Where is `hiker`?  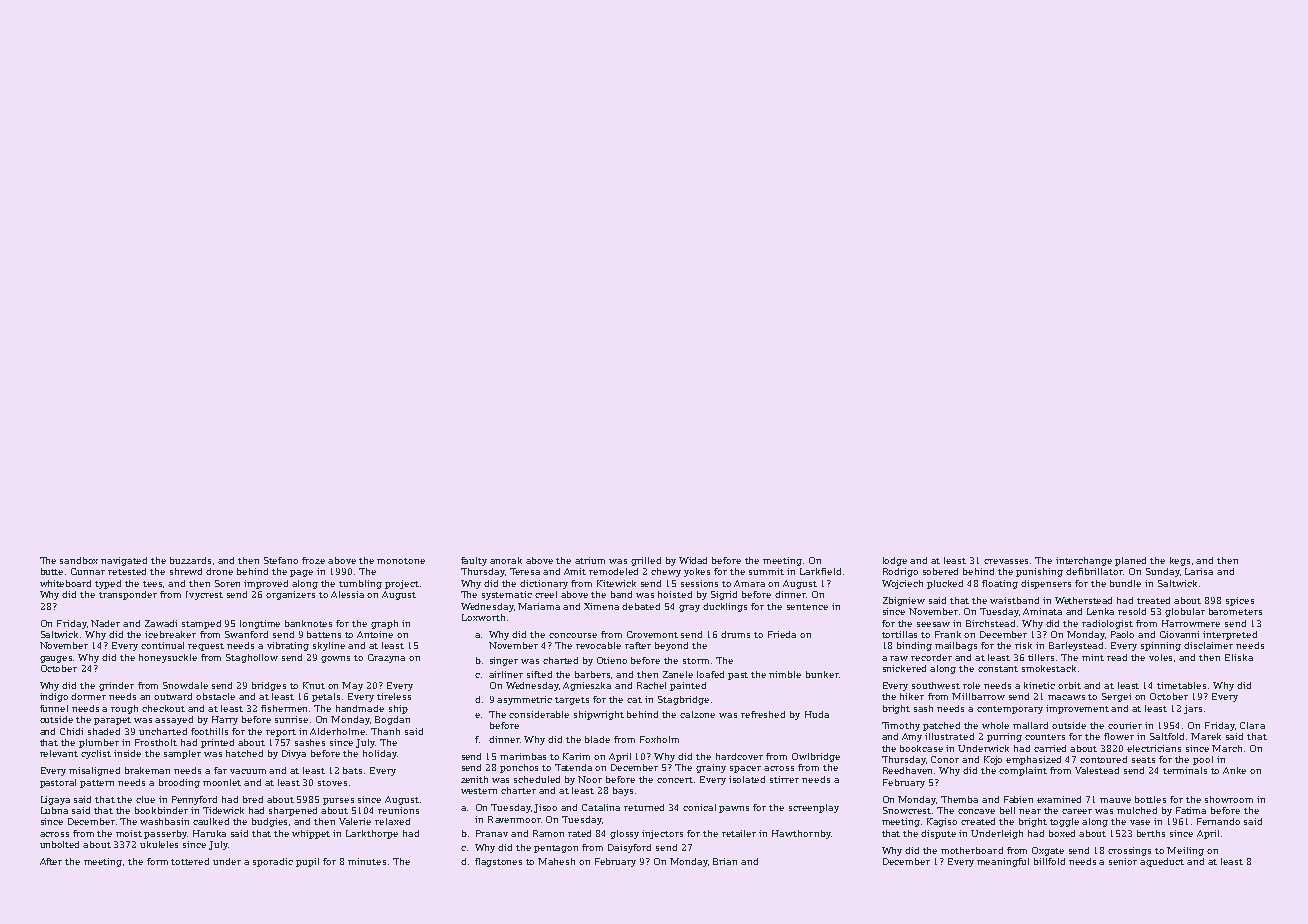 hiker is located at coordinates (912, 696).
